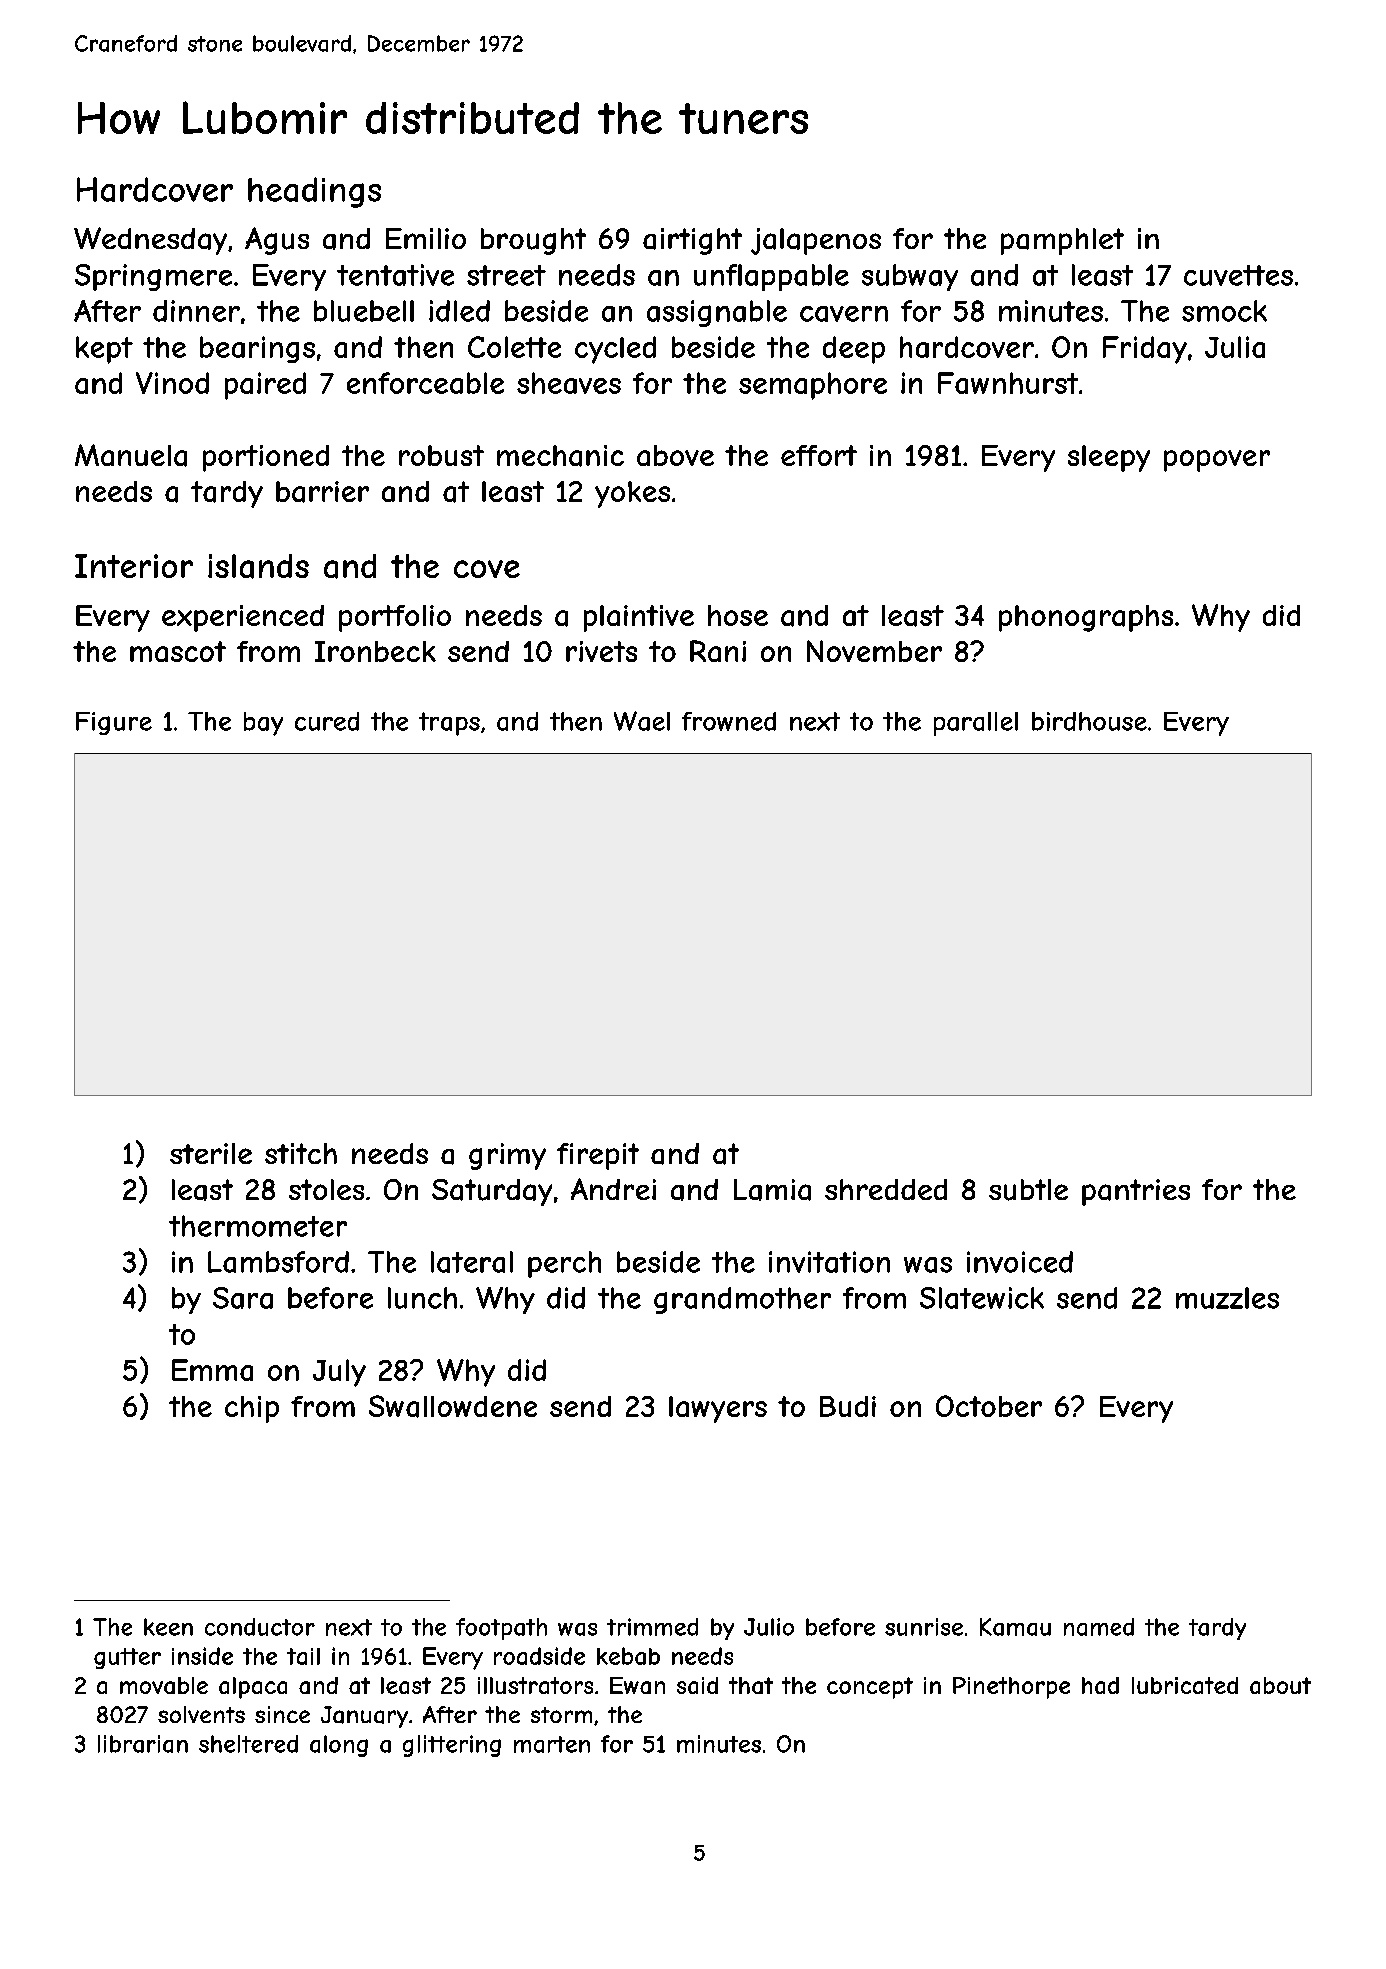 The width and height of the image is (1386, 1969). Describe the element at coordinates (1227, 1298) in the image. I see `muzzles` at that location.
